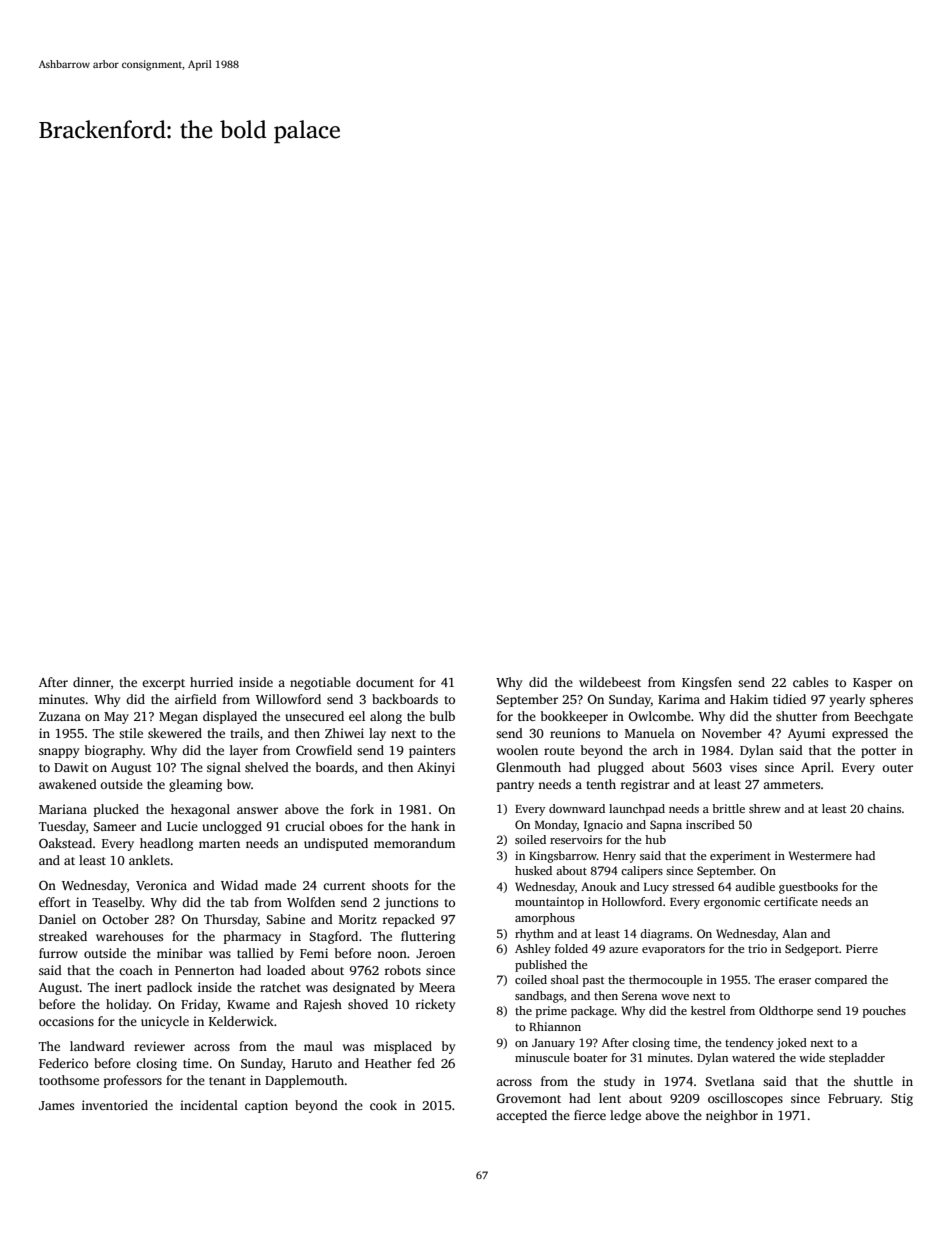 This screenshot has height=1233, width=952. What do you see at coordinates (239, 784) in the screenshot?
I see `bow` at bounding box center [239, 784].
